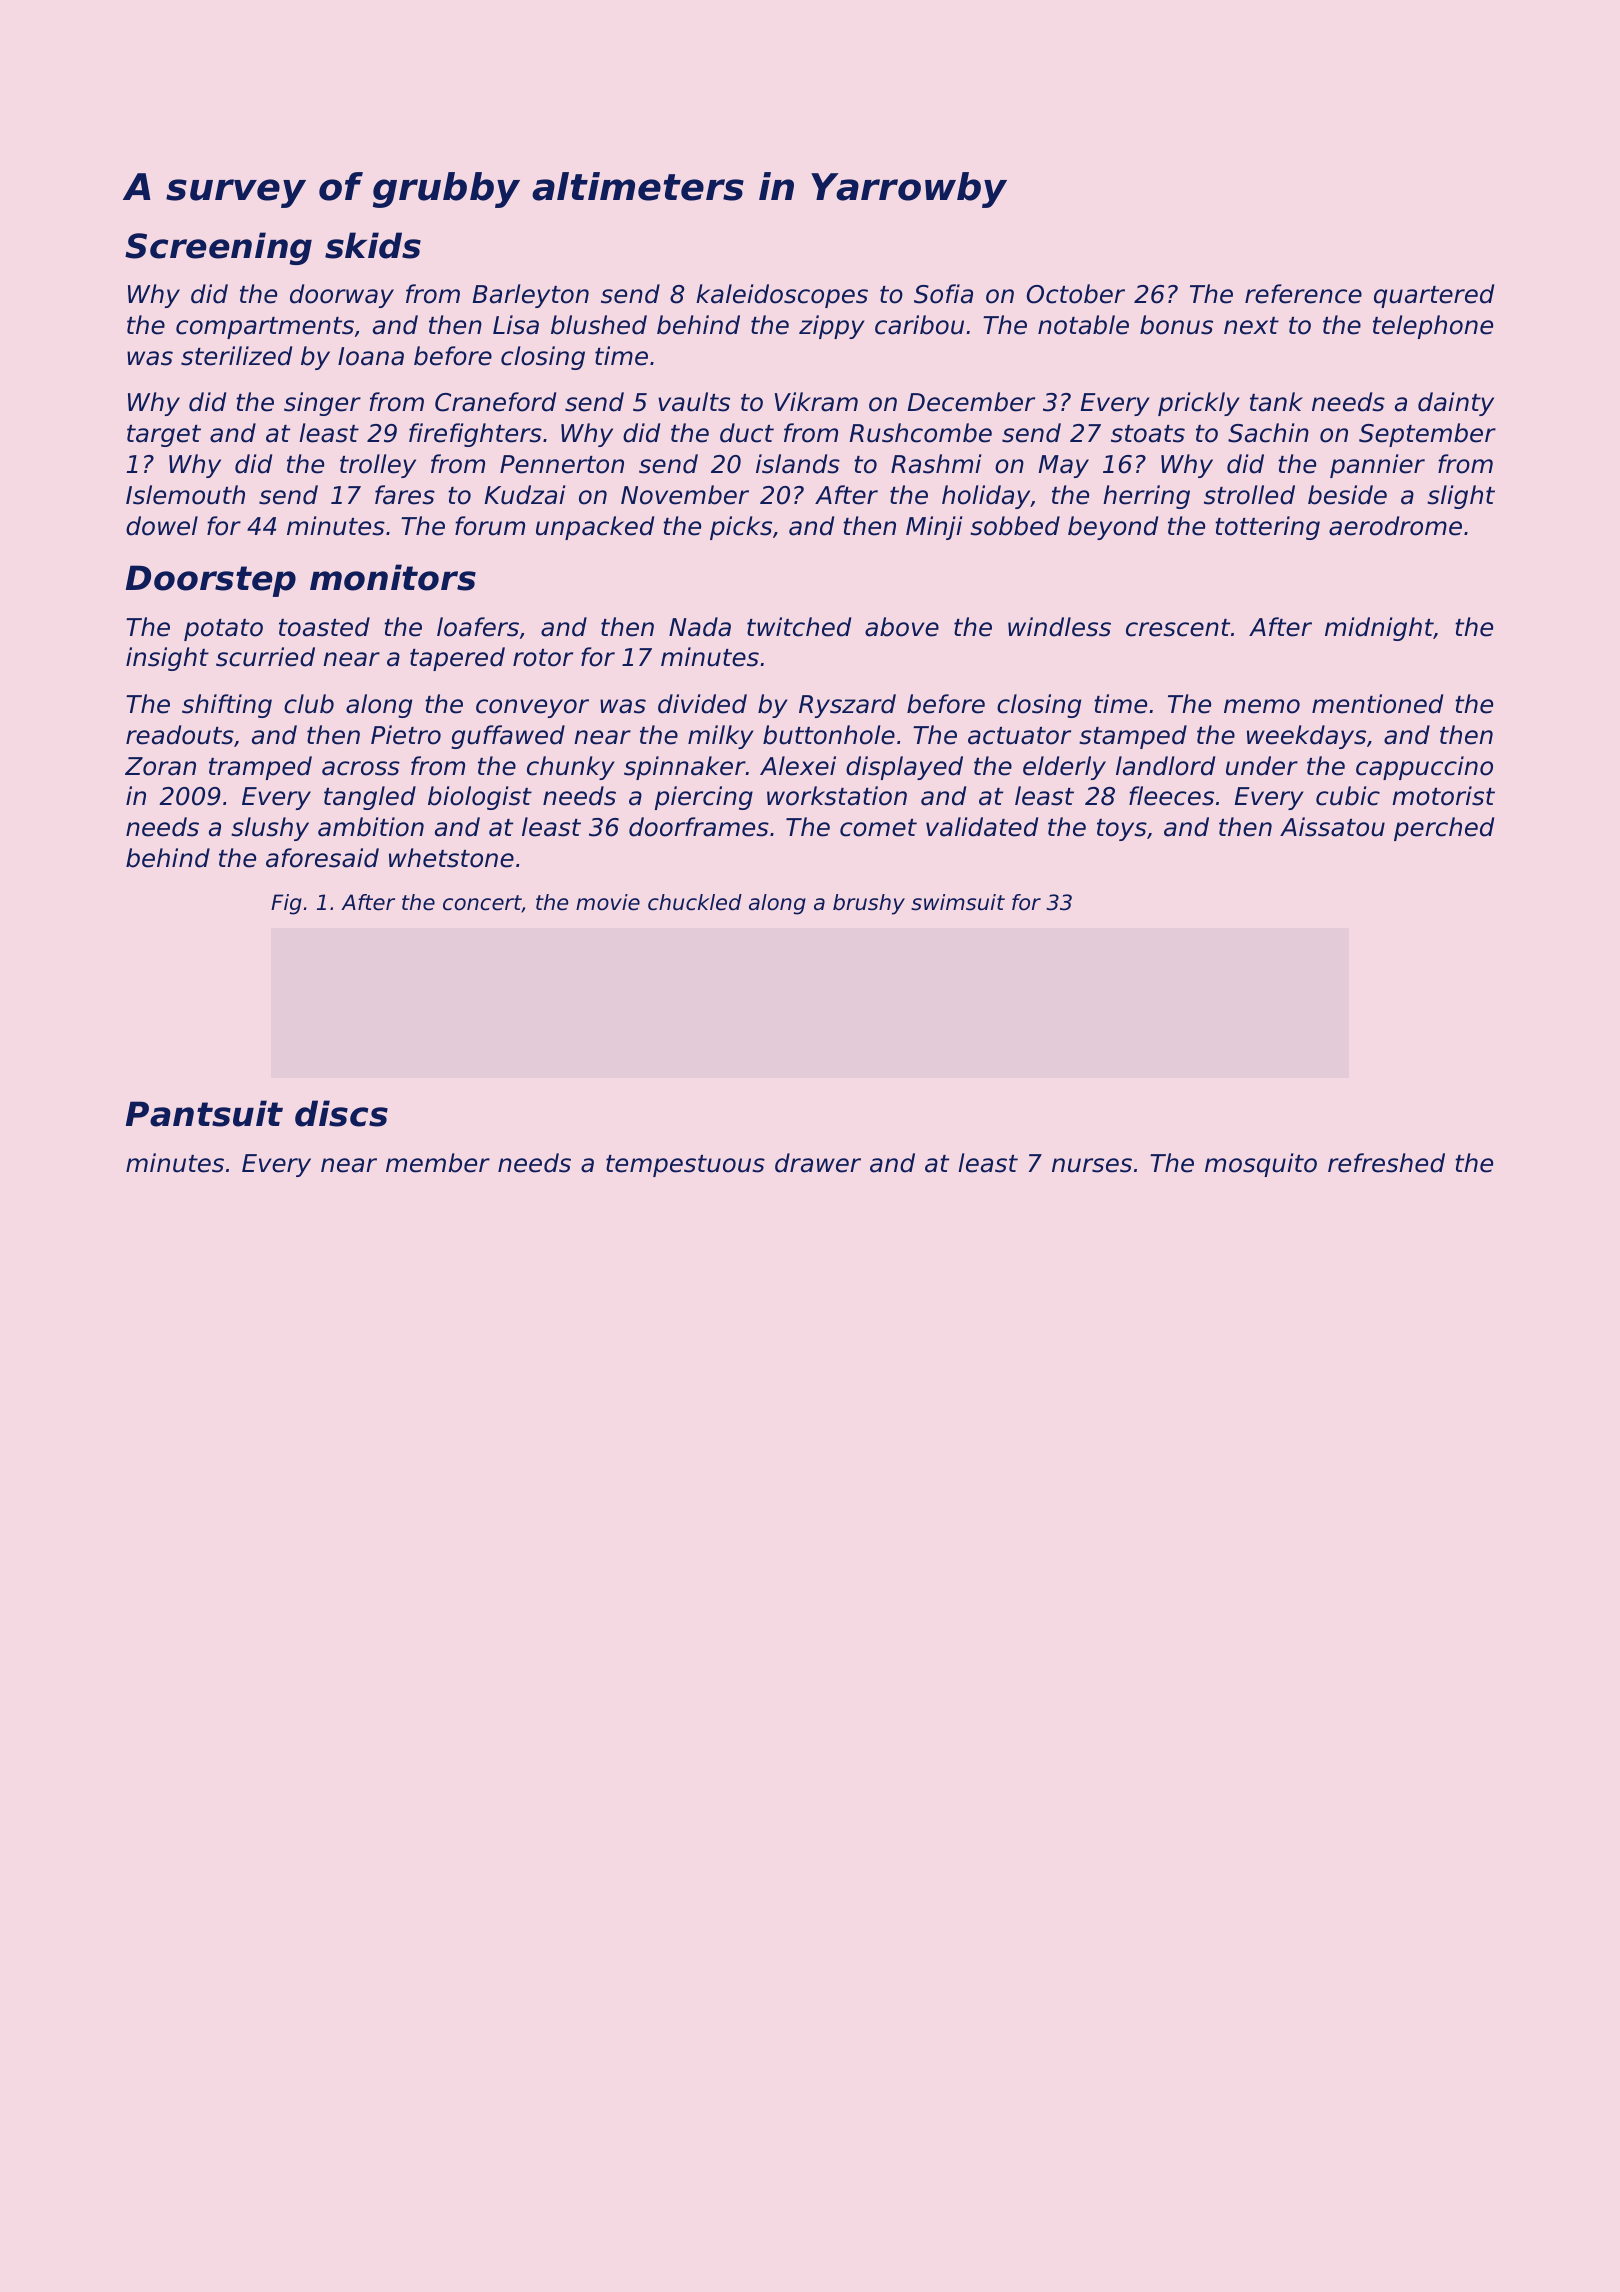 The width and height of the screenshot is (1620, 2292). Describe the element at coordinates (958, 902) in the screenshot. I see `swimsuit` at that location.
